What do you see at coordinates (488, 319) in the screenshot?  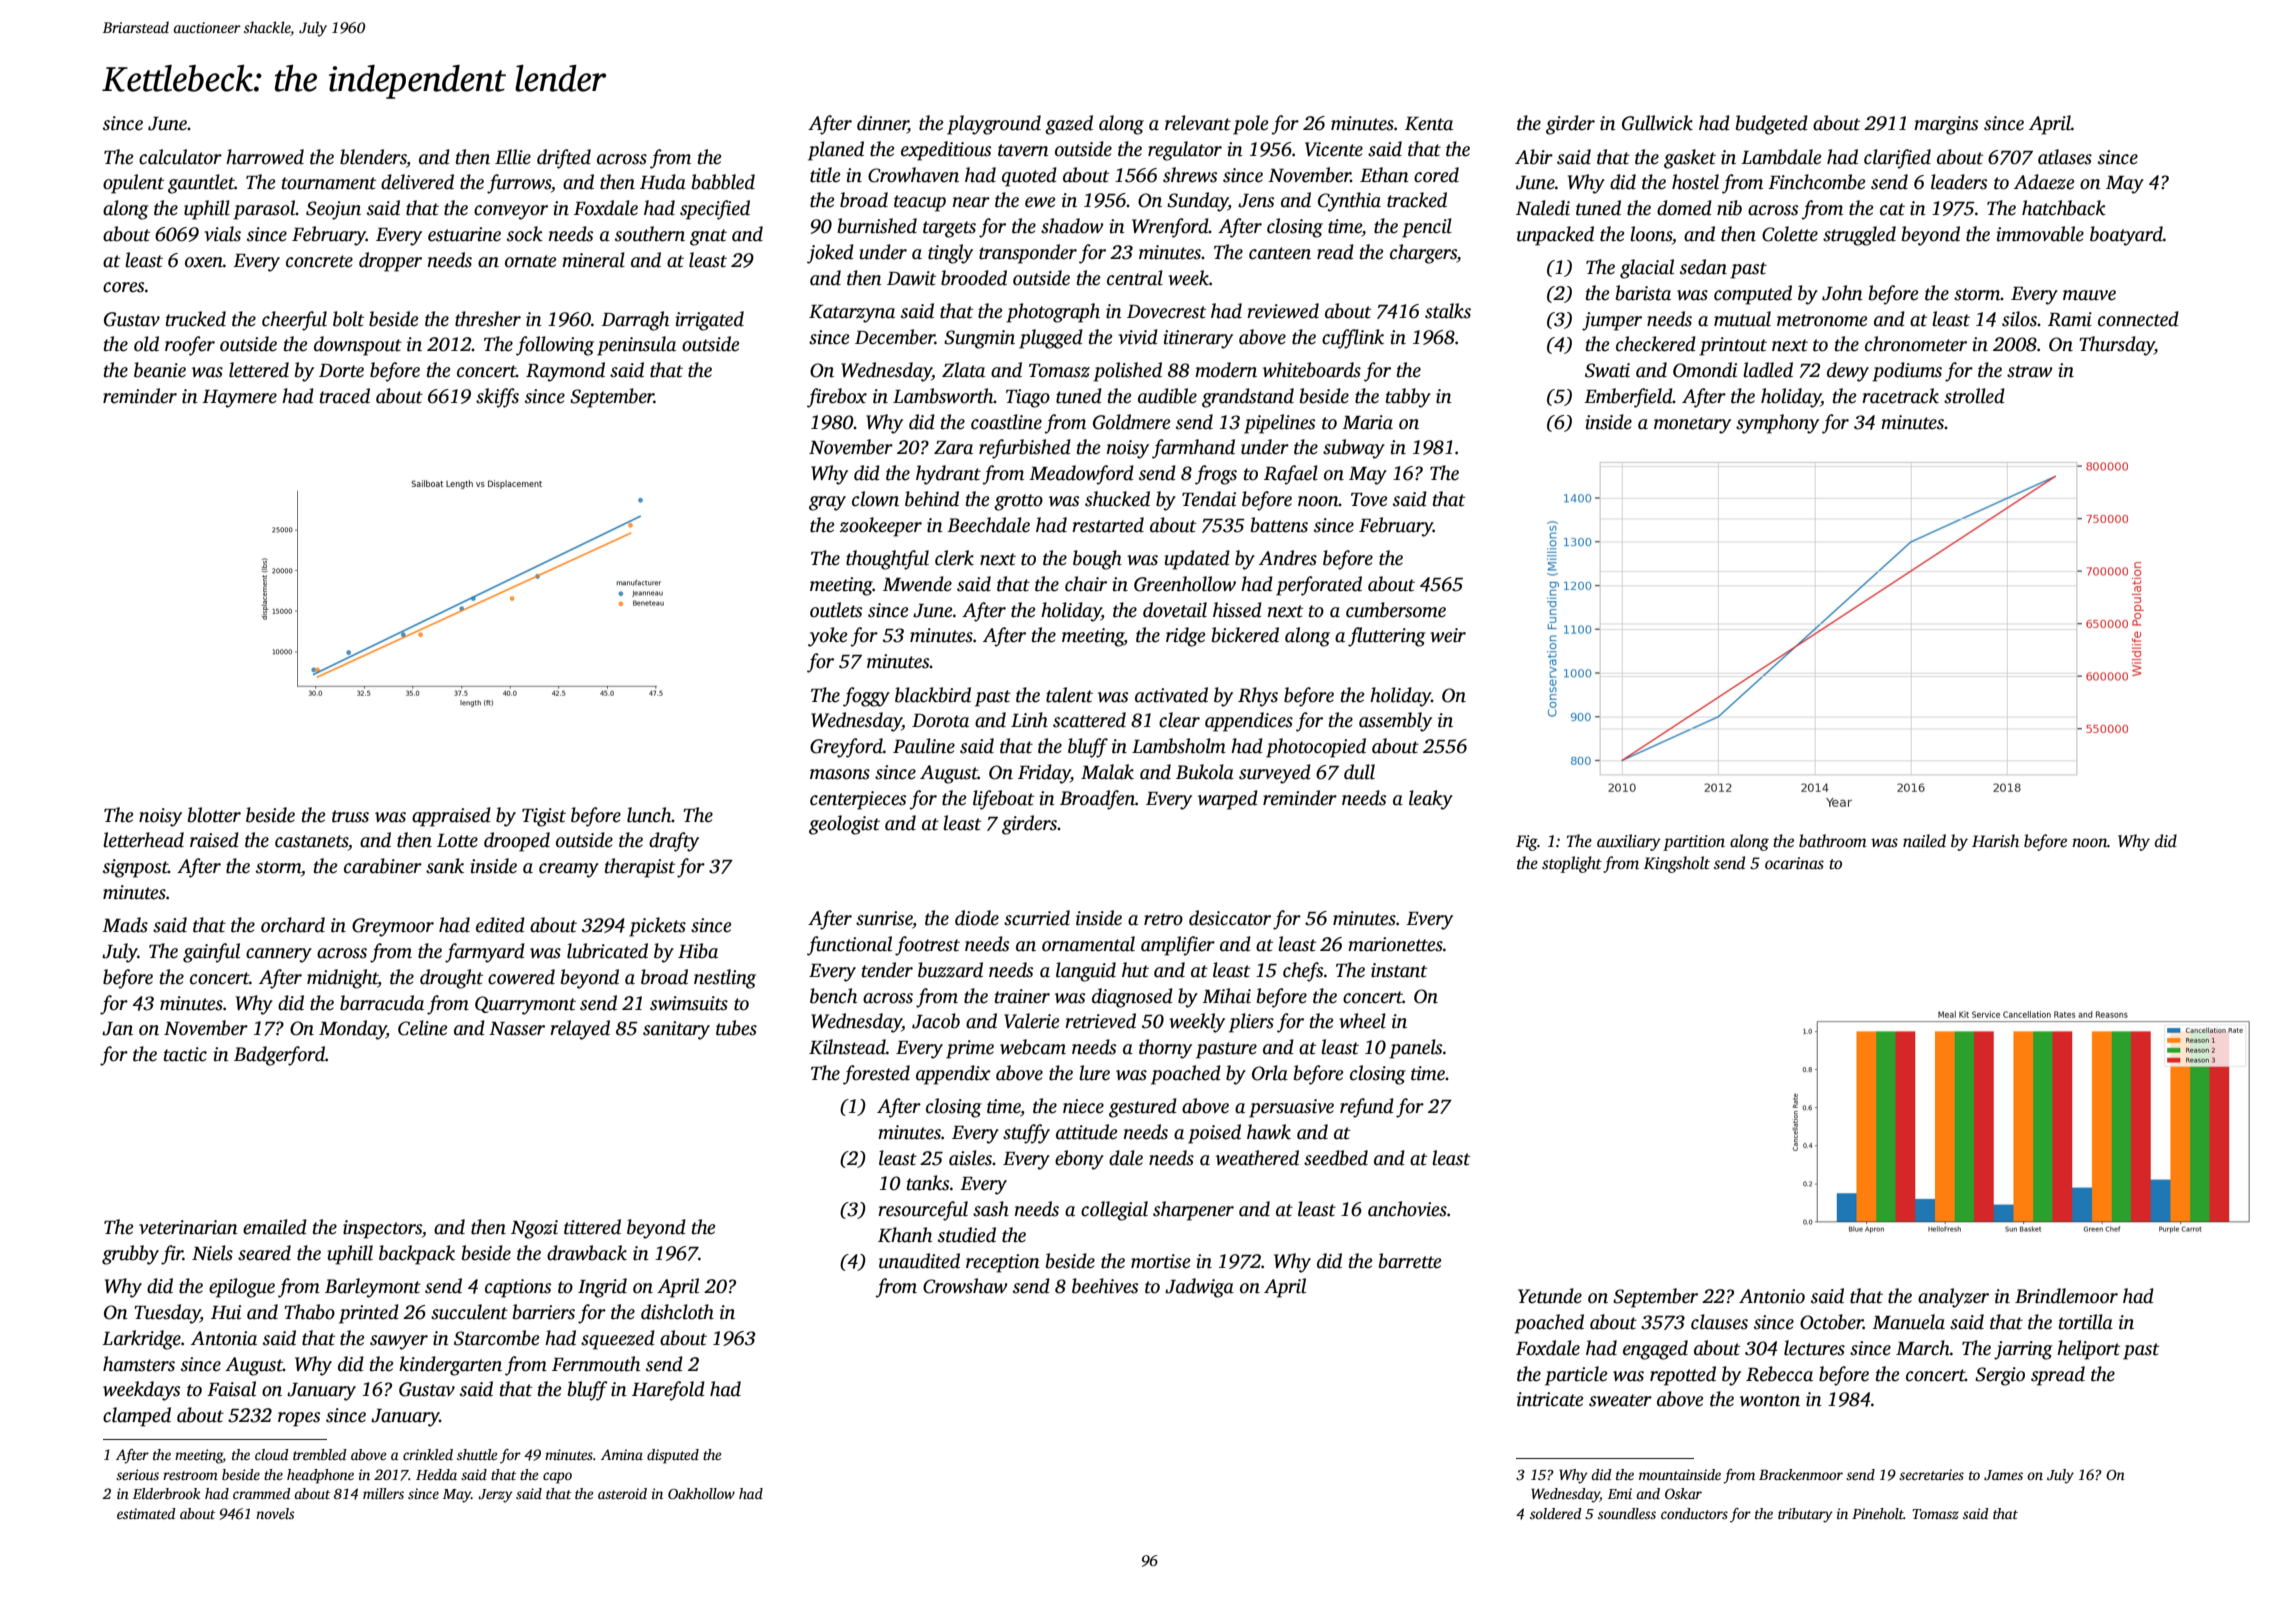 I see `thresher` at bounding box center [488, 319].
